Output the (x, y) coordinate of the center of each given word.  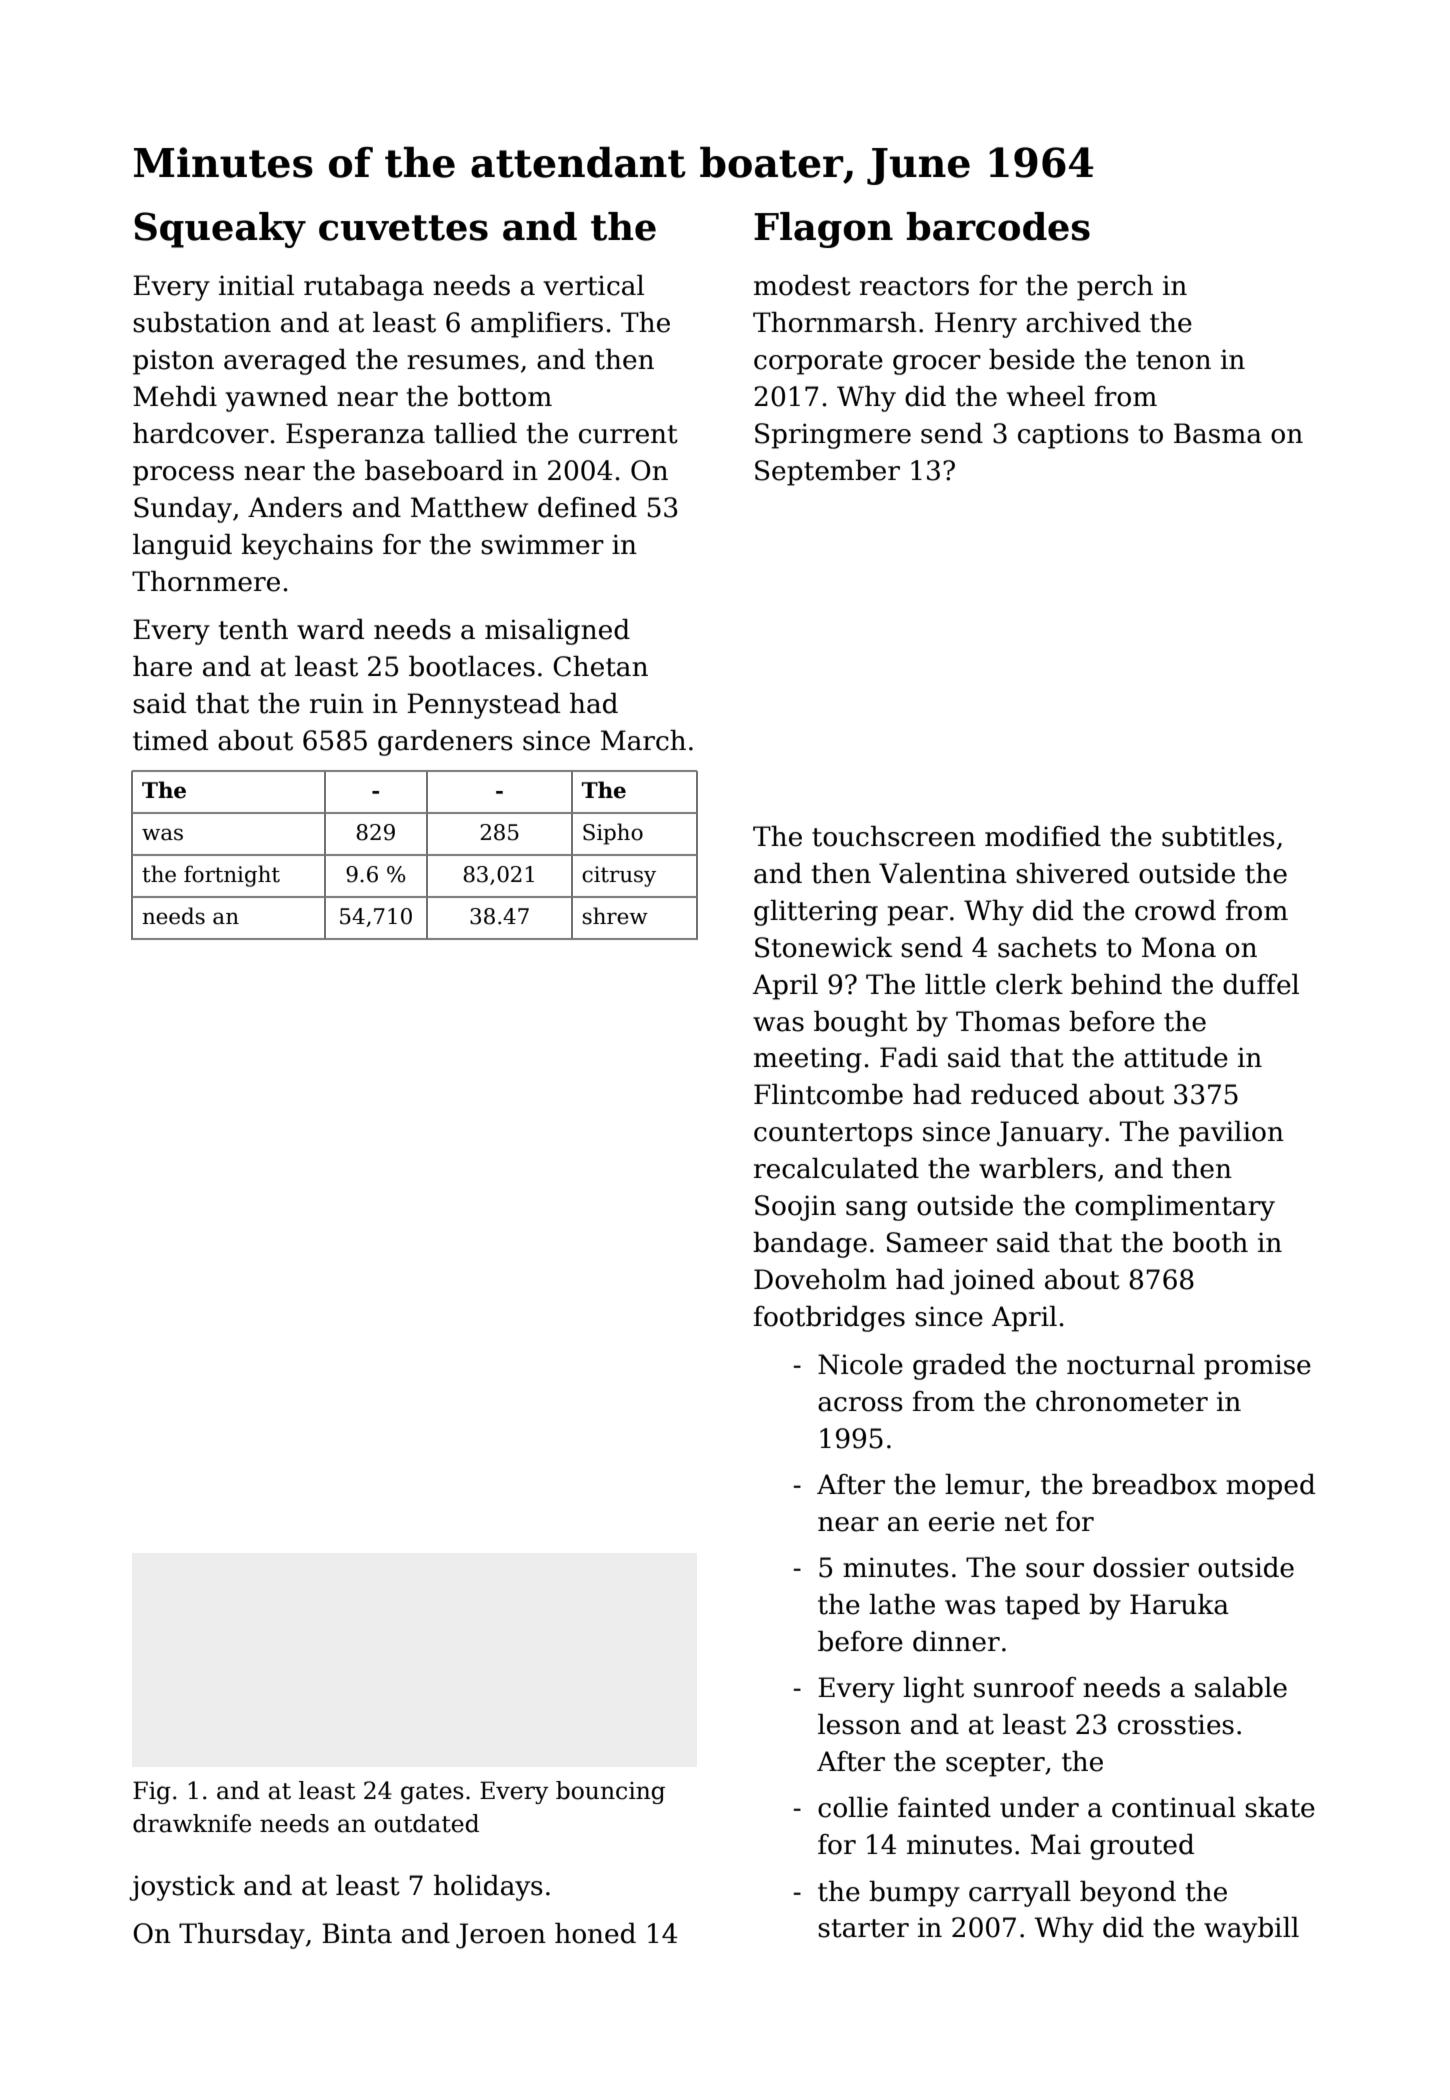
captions (1073, 436)
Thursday (242, 1936)
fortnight (232, 876)
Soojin (795, 1208)
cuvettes (403, 228)
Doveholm (820, 1279)
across (860, 1404)
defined (587, 507)
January (1050, 1134)
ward (330, 629)
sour (1055, 1570)
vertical (593, 285)
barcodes (998, 226)
